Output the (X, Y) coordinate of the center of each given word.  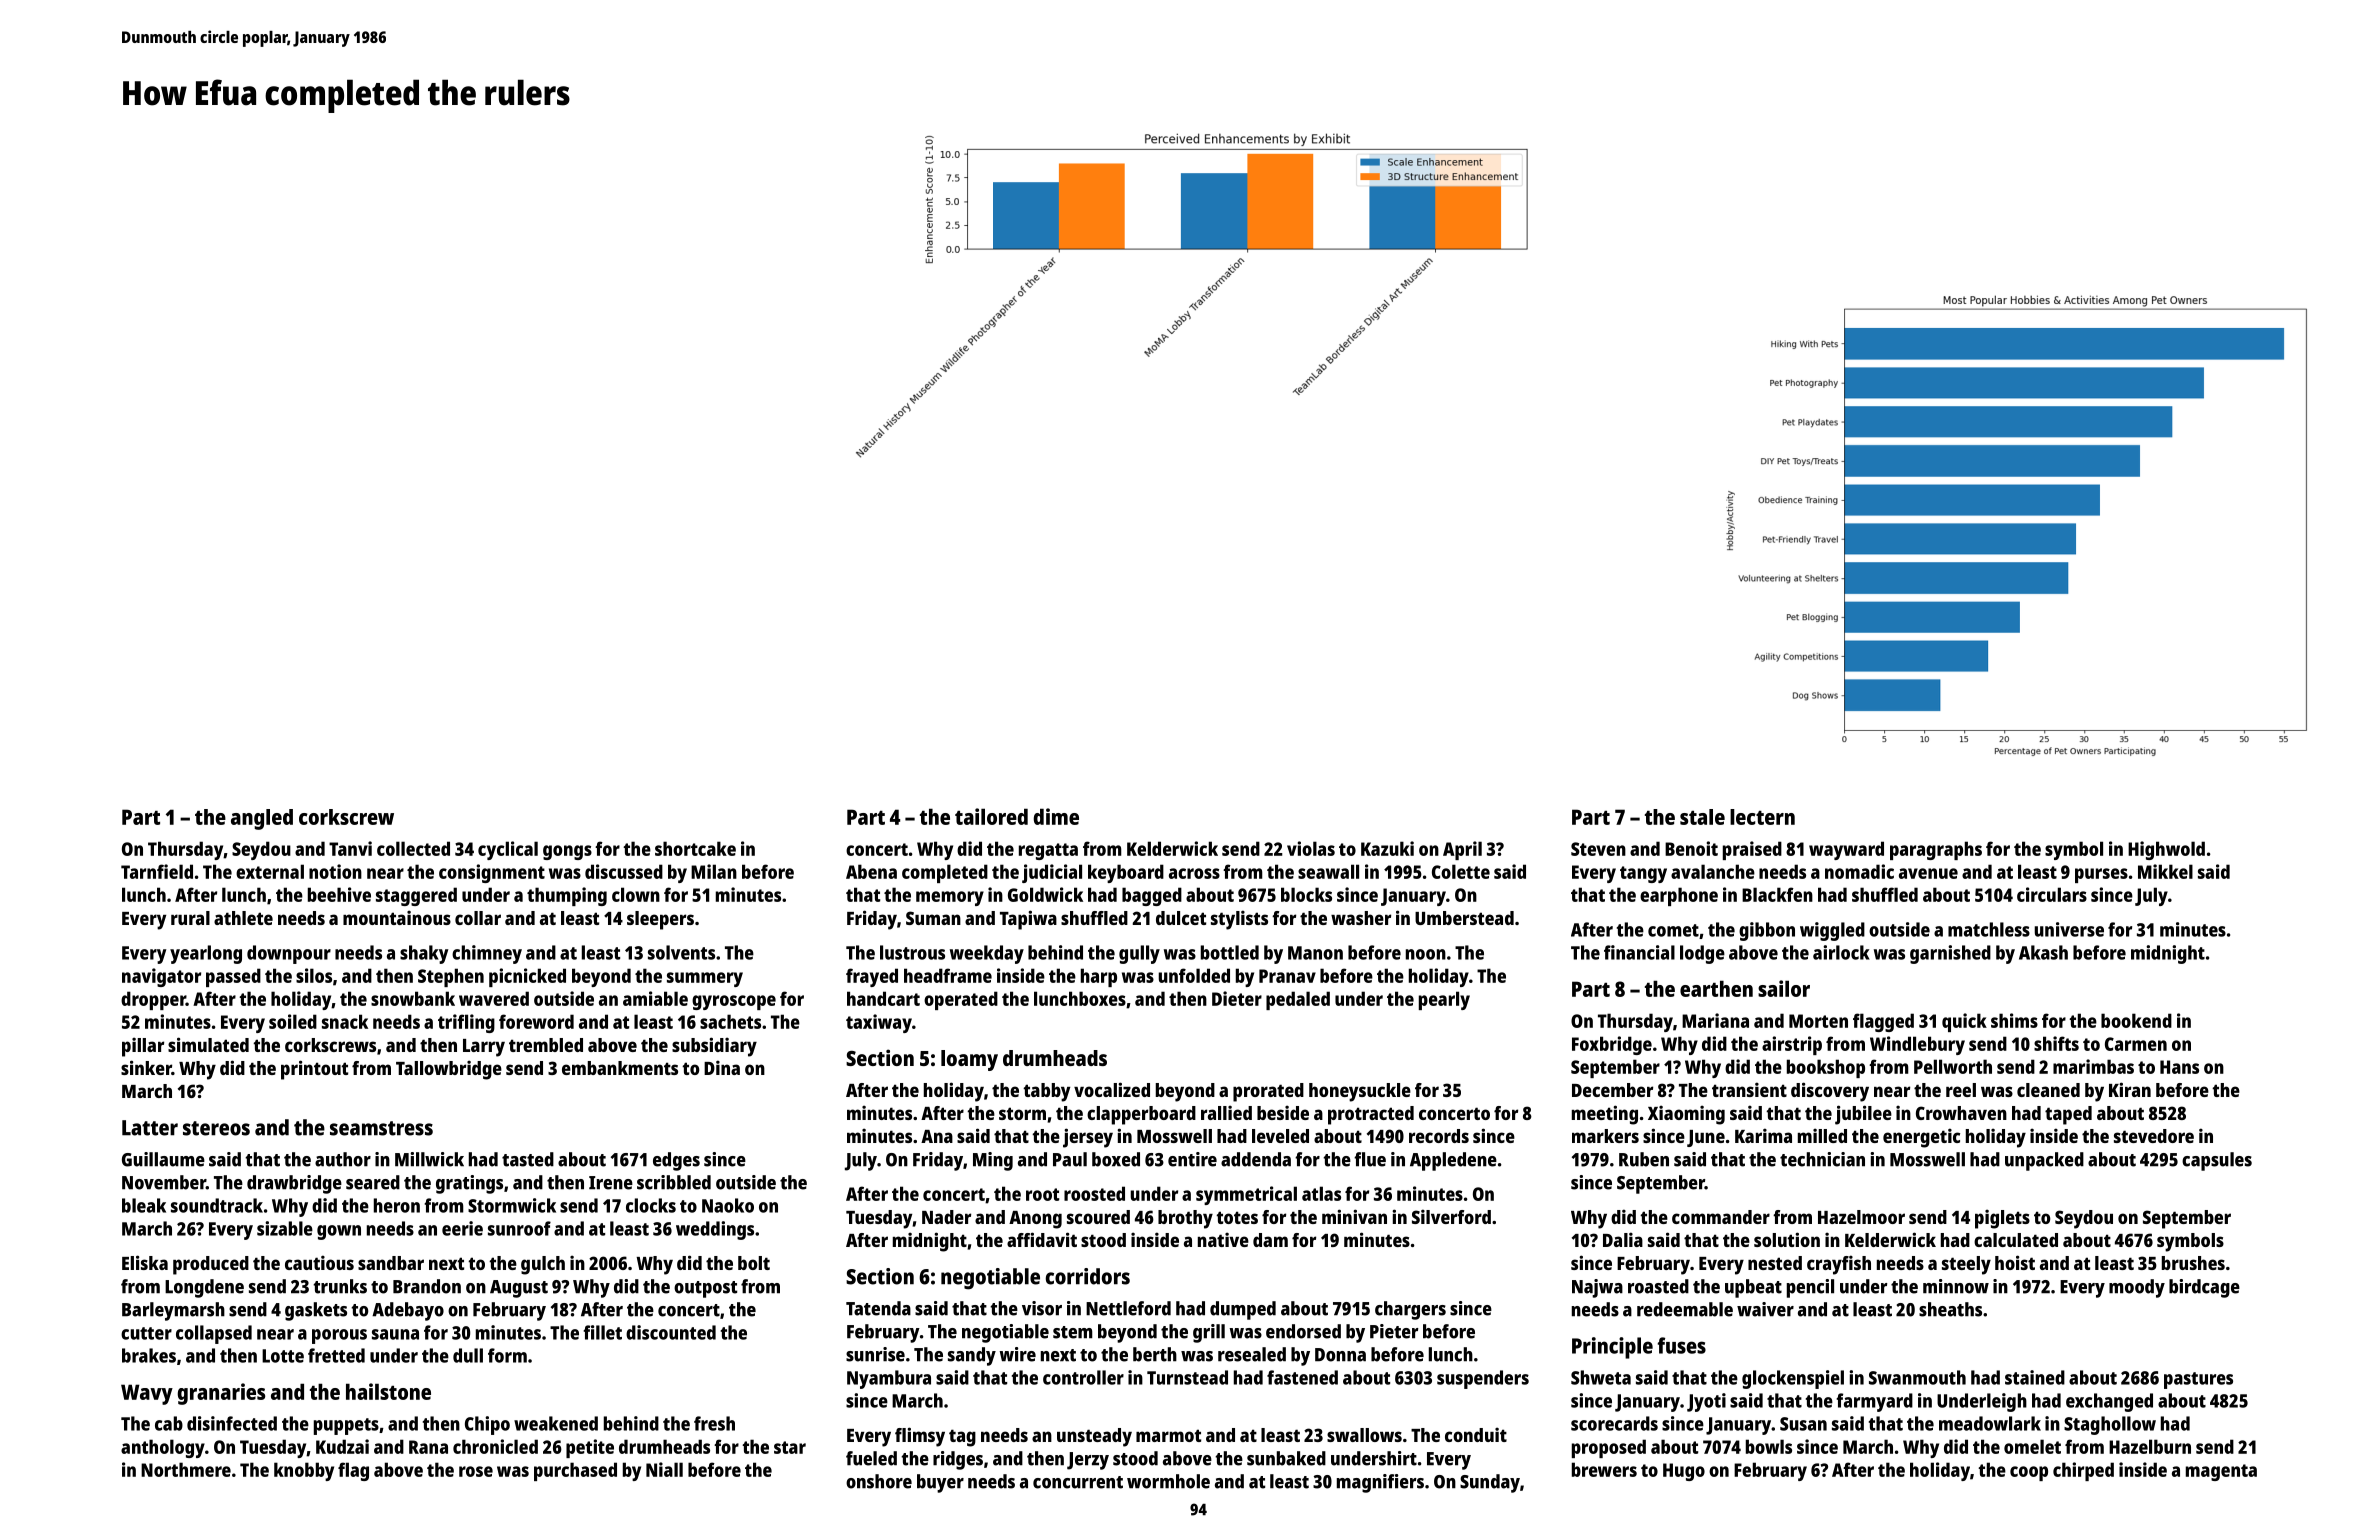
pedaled (1298, 1000)
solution (1787, 1239)
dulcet (1181, 918)
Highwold (2166, 850)
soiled (293, 1021)
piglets (2002, 1219)
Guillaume (163, 1159)
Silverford (1451, 1216)
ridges (958, 1460)
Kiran (2130, 1089)
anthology (163, 1448)
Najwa (1597, 1288)
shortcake (695, 848)
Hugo (1684, 1472)
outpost (705, 1289)
